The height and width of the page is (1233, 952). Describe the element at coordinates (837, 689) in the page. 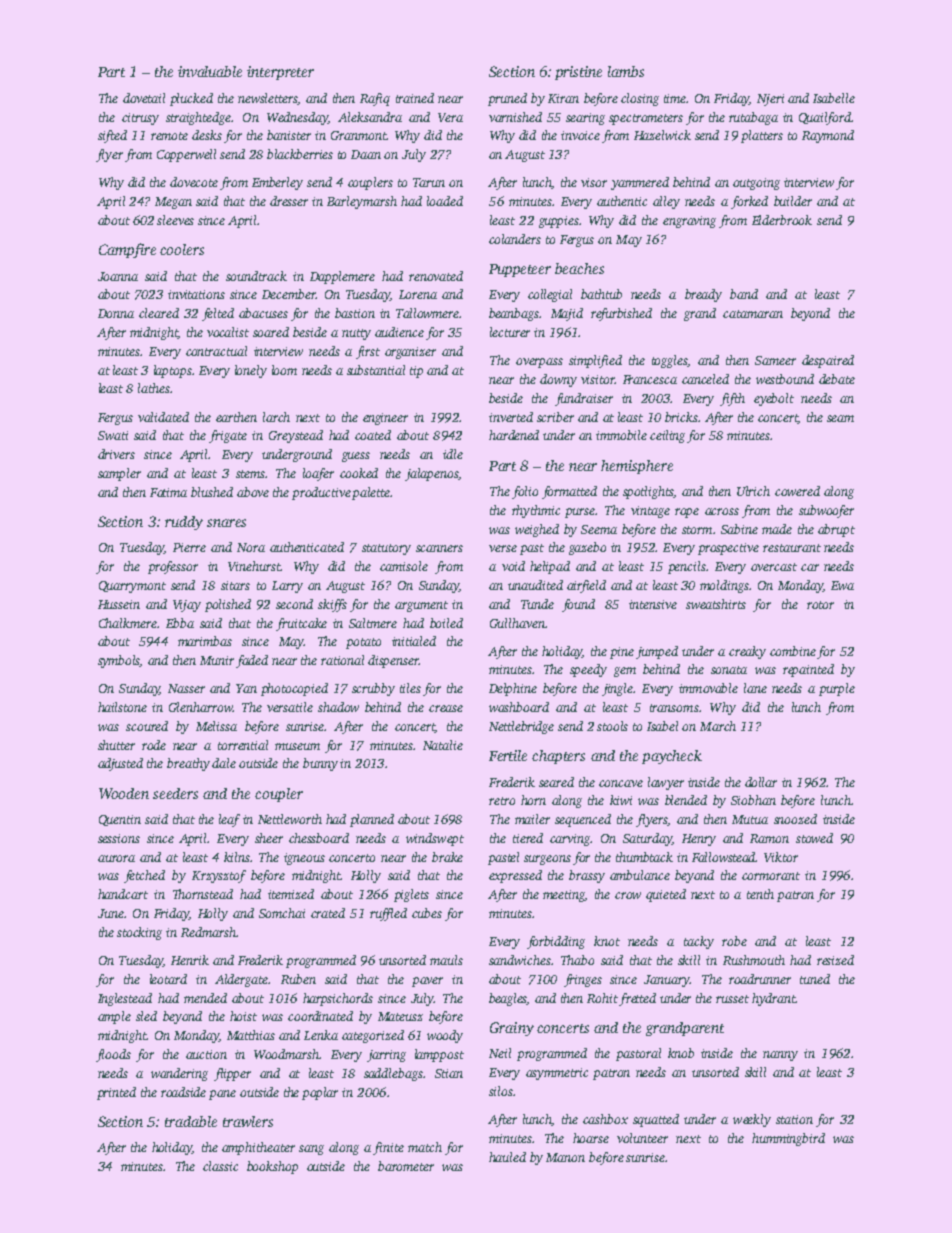

I see `purple` at that location.
